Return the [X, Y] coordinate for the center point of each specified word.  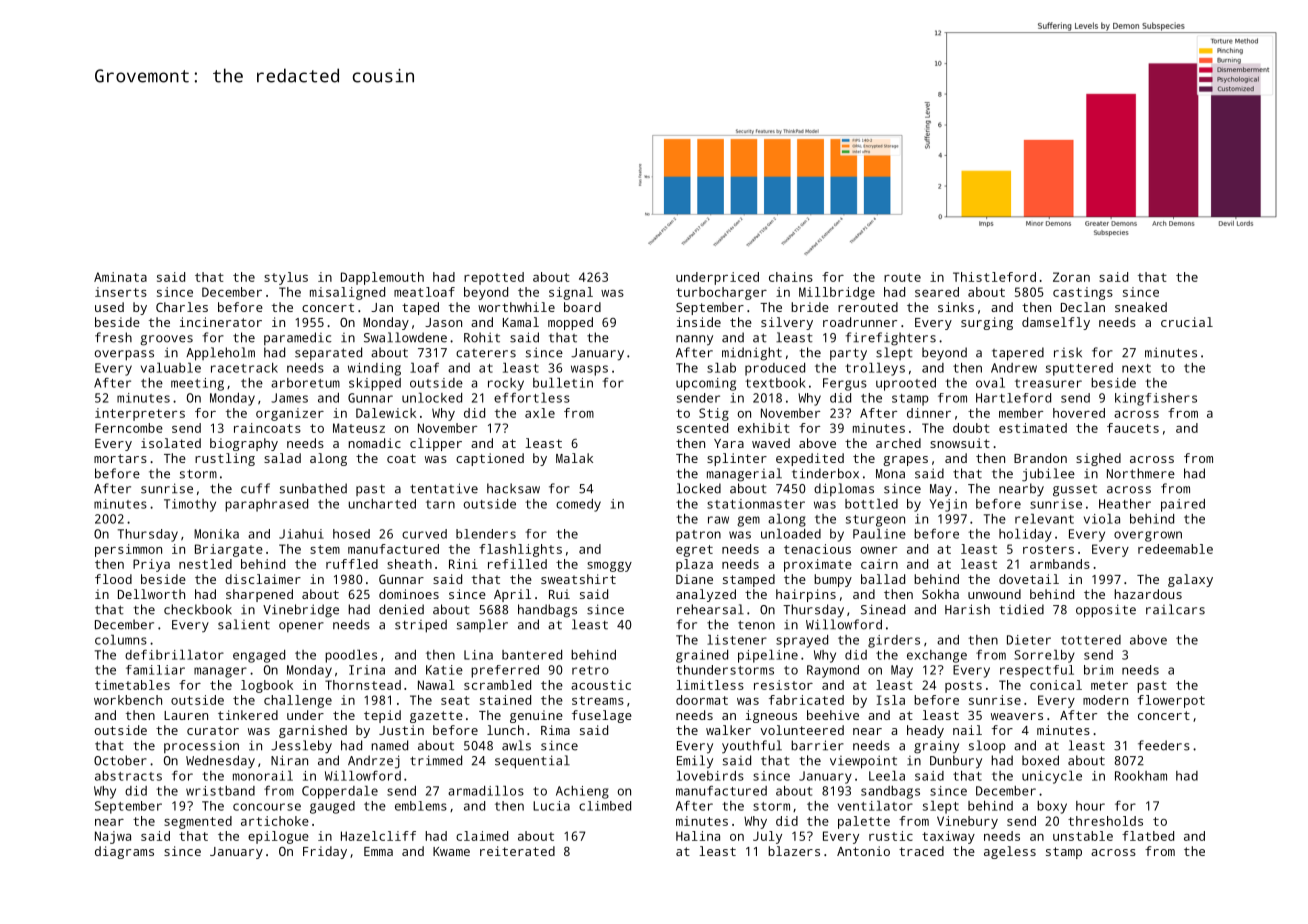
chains [791, 277]
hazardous [1148, 594]
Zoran [1071, 277]
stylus [286, 278]
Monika [216, 534]
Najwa [113, 837]
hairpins [806, 595]
